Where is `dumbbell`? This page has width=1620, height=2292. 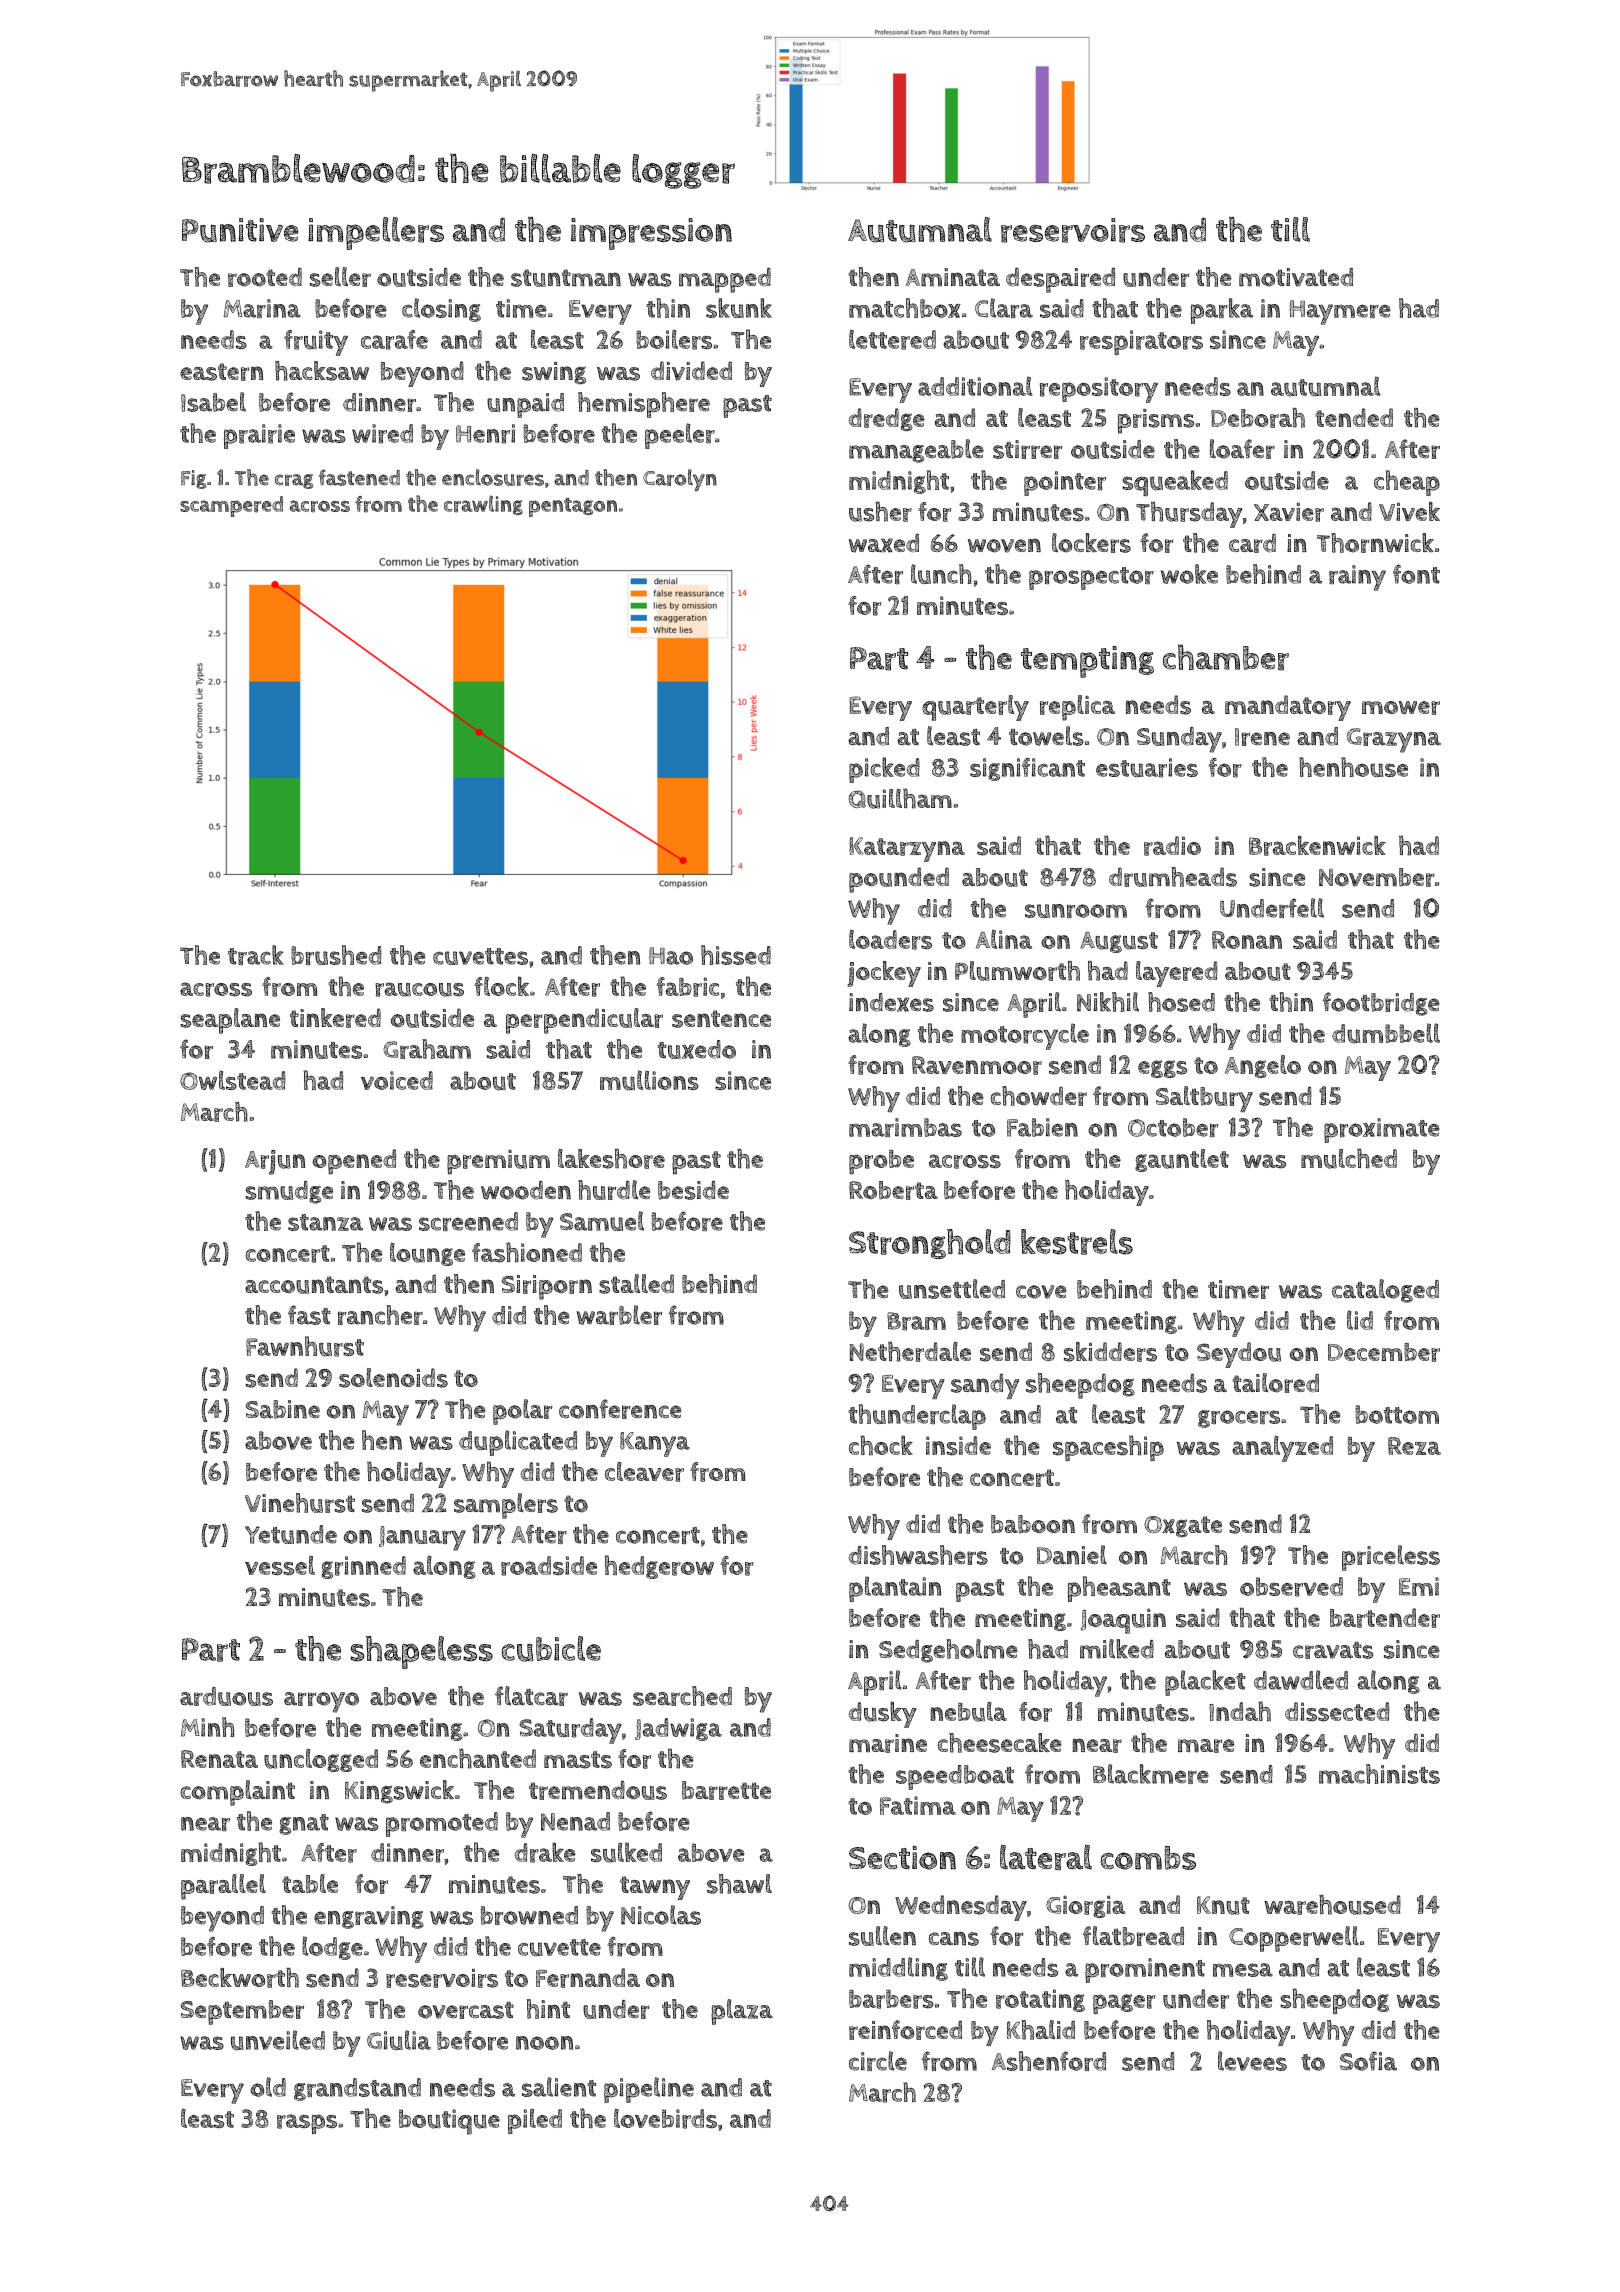
dumbbell is located at coordinates (1386, 1033).
